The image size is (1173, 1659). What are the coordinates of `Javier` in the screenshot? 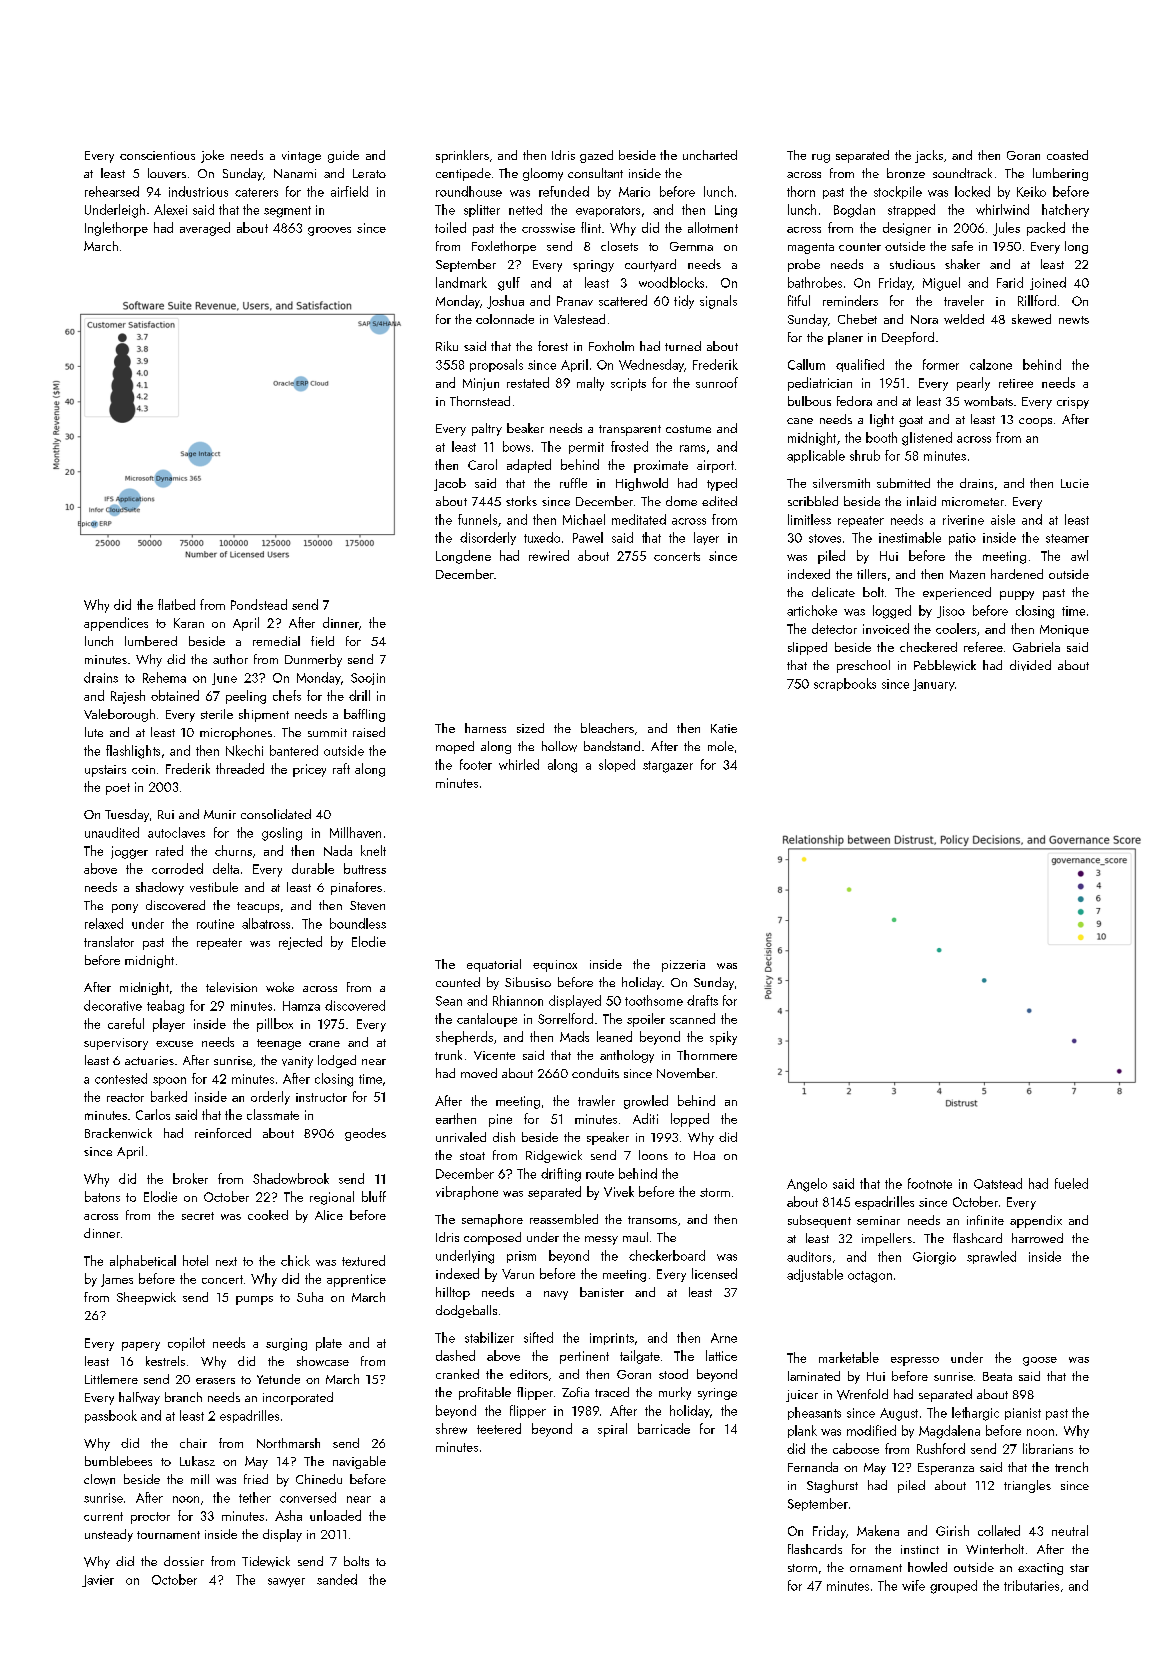 It's located at (98, 1581).
